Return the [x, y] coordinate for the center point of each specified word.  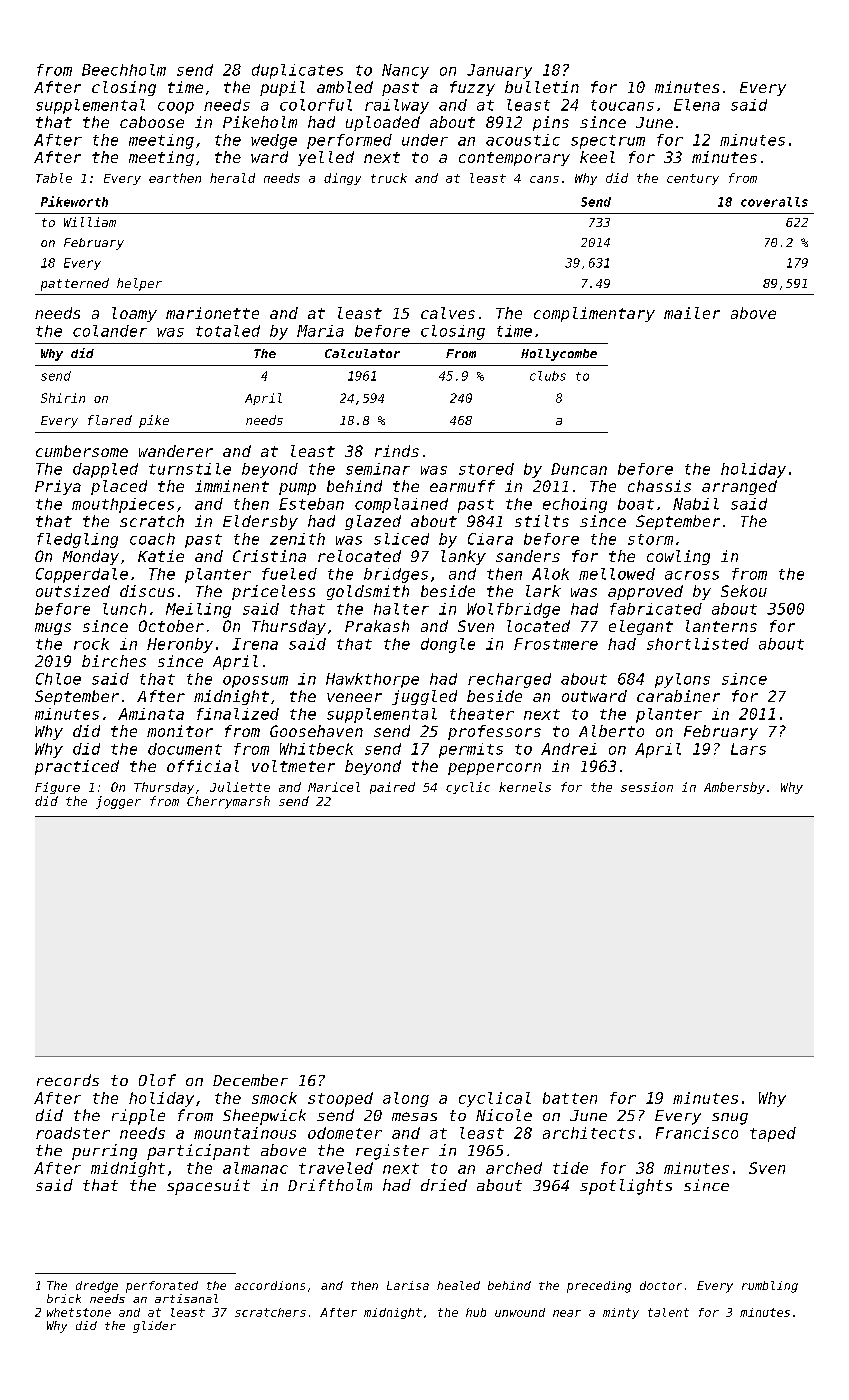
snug [730, 1119]
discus [147, 591]
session [647, 787]
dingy [342, 179]
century [693, 179]
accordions [270, 1285]
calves [448, 313]
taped [773, 1134]
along [406, 1099]
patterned [75, 284]
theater [482, 714]
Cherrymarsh [228, 802]
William [90, 222]
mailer [692, 313]
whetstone [79, 1312]
